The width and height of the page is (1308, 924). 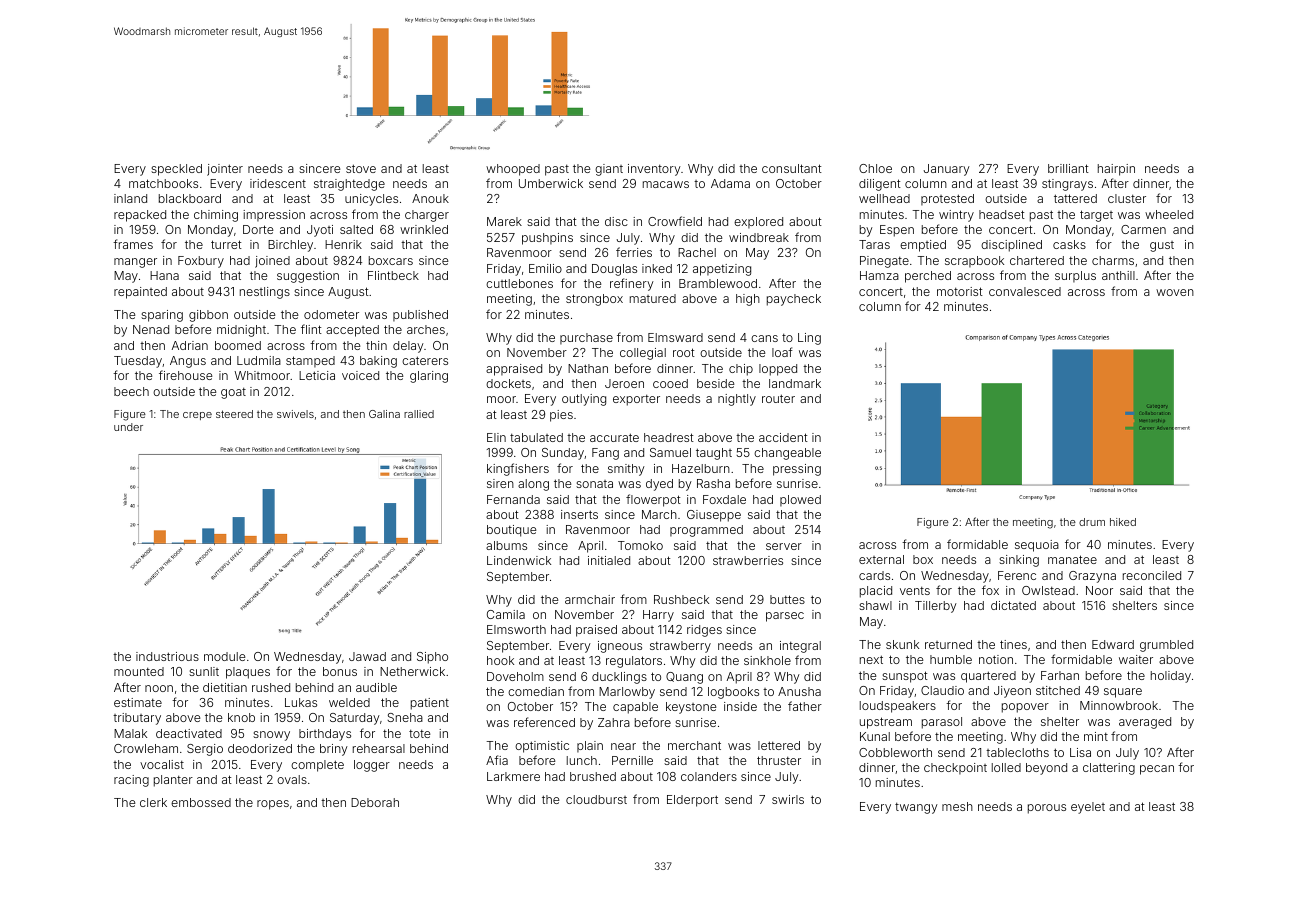 What do you see at coordinates (704, 631) in the page?
I see `ridges` at bounding box center [704, 631].
